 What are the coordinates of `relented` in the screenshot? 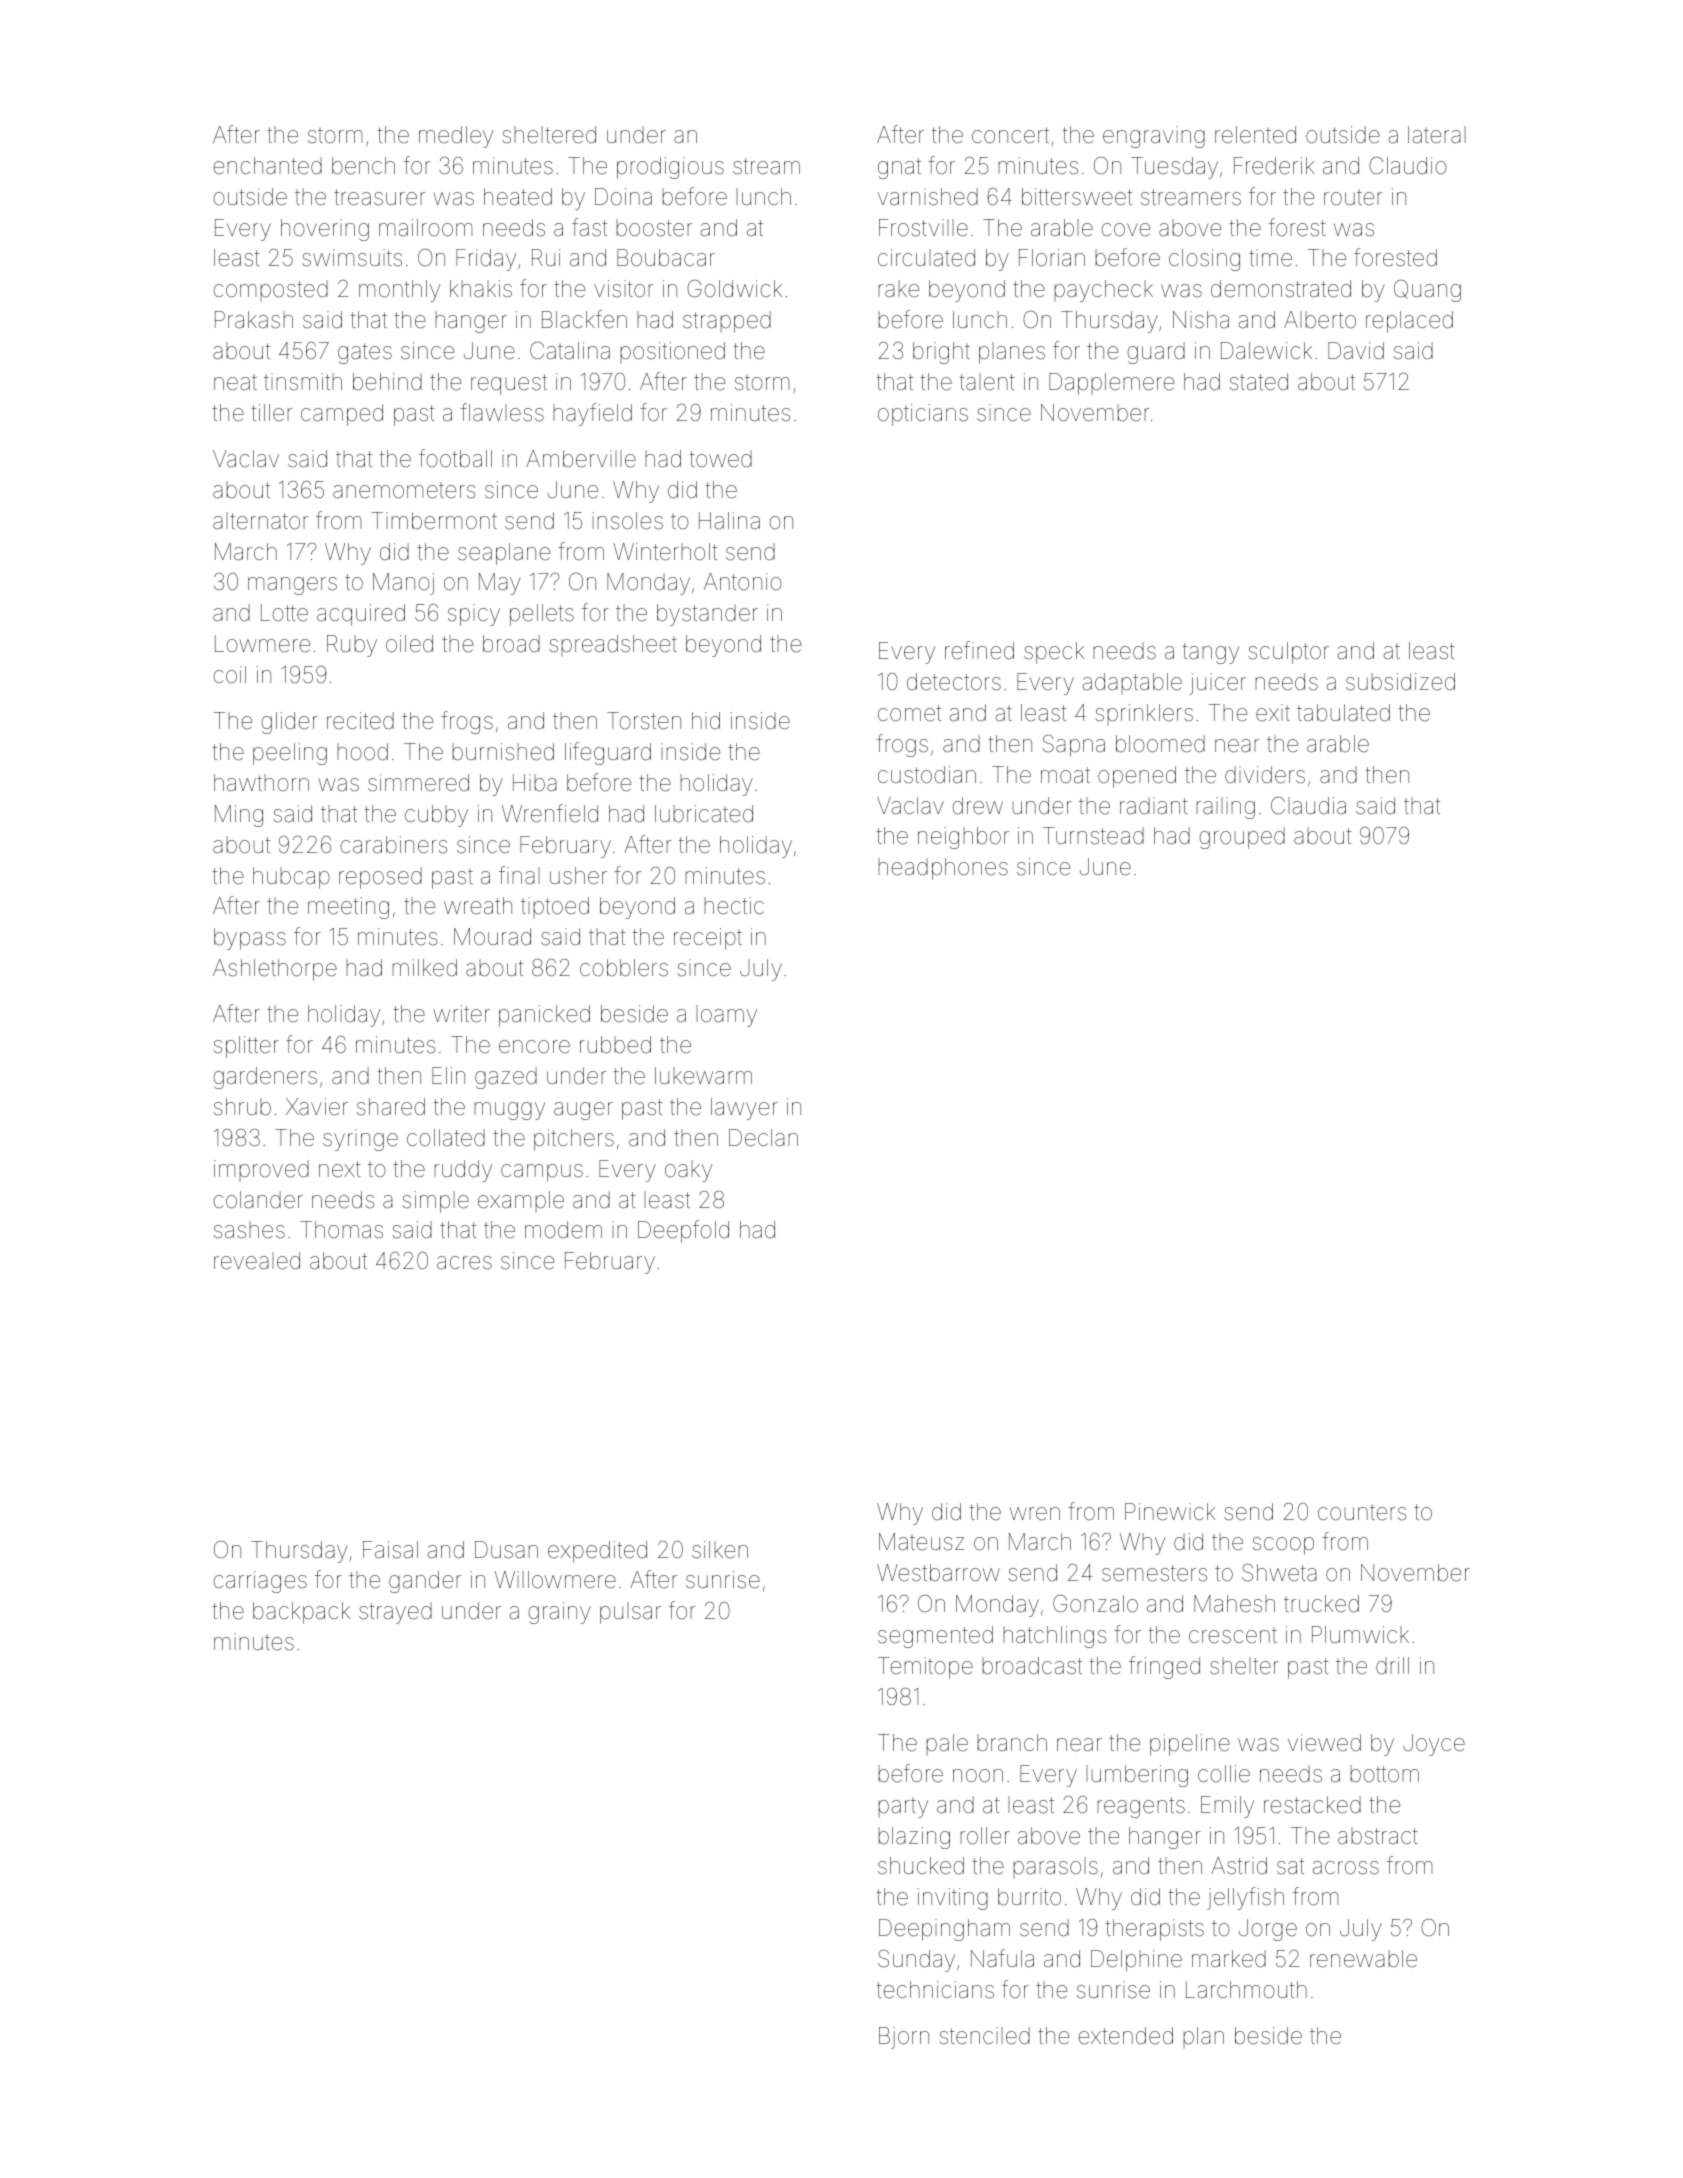 It's located at (1255, 135).
